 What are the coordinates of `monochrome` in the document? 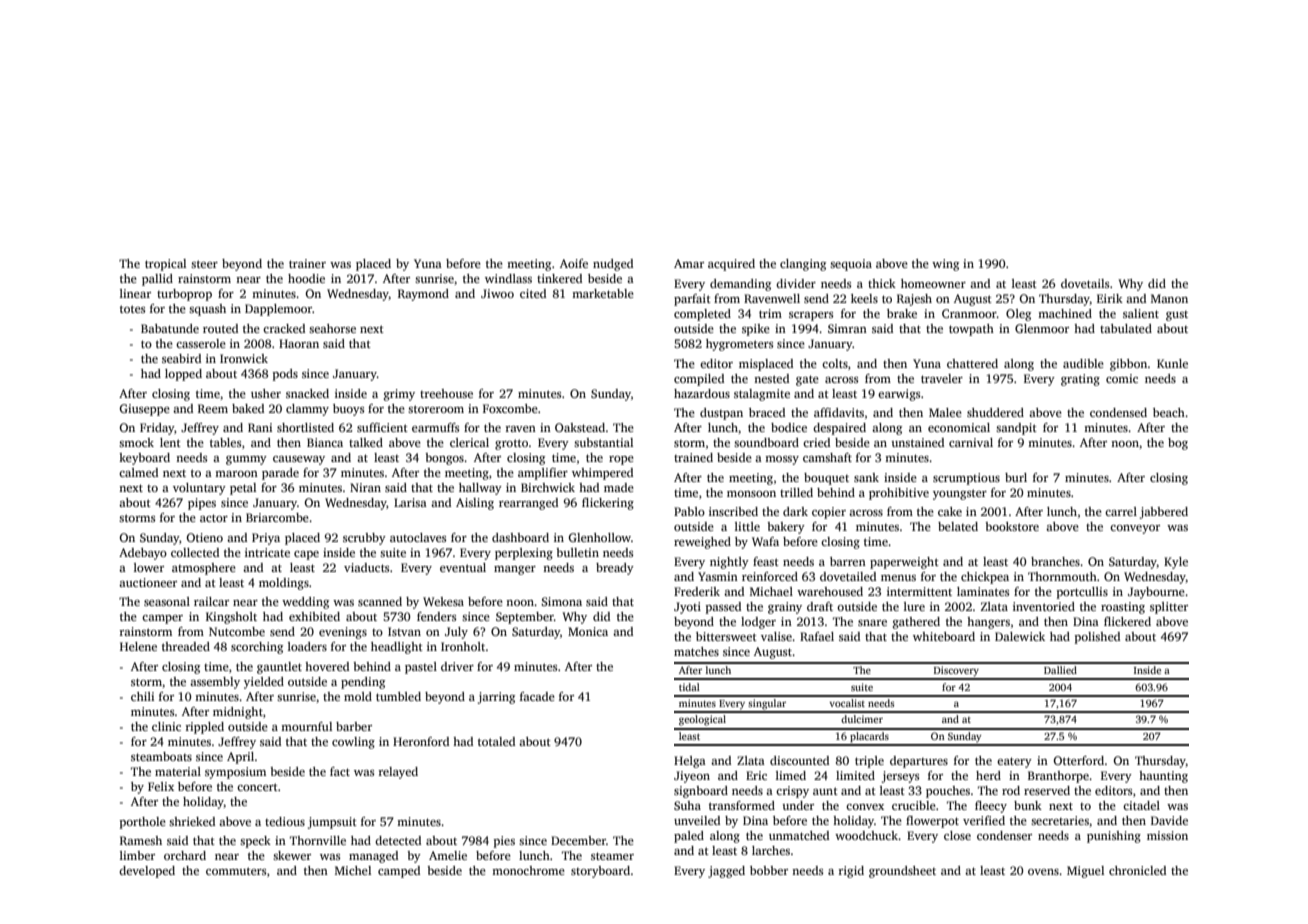 It's located at (528, 870).
